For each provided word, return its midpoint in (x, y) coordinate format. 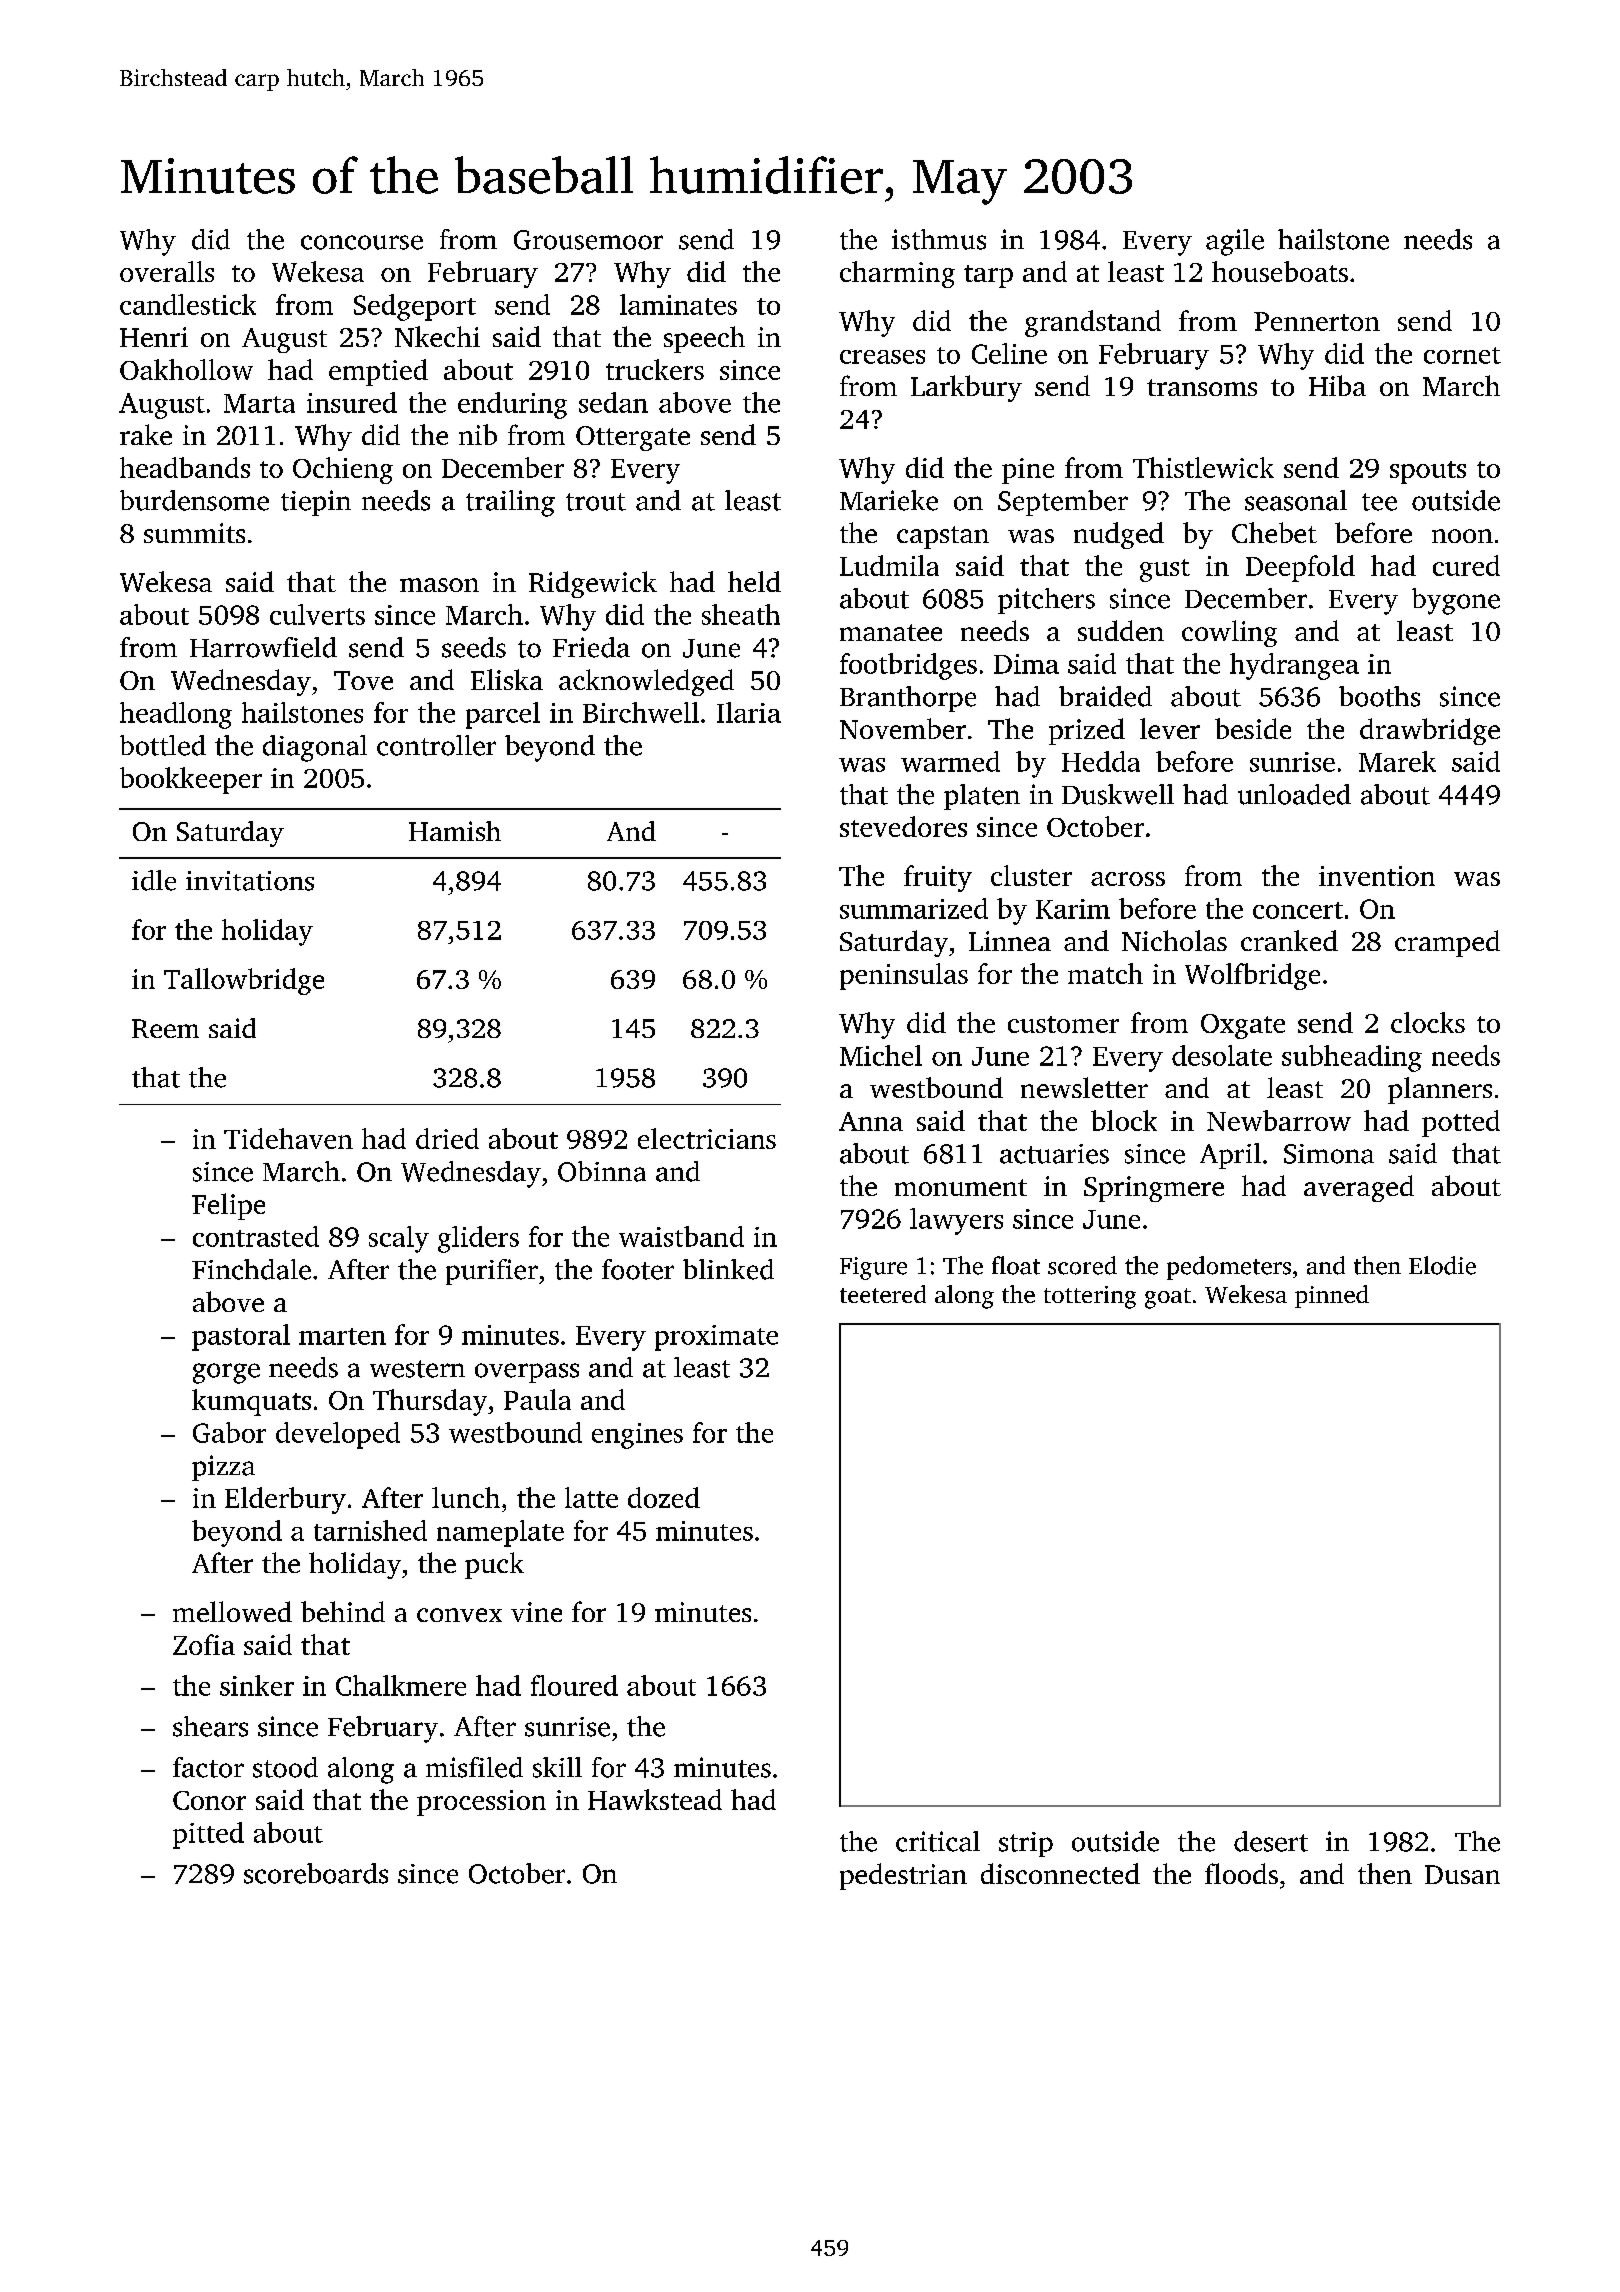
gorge (226, 1373)
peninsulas (904, 976)
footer (638, 1269)
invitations (250, 881)
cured (1466, 565)
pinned (1332, 1296)
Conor (209, 1800)
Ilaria (749, 712)
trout (596, 502)
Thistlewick (1203, 467)
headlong (176, 715)
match (1105, 973)
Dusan (1462, 1874)
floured (574, 1685)
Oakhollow (186, 369)
